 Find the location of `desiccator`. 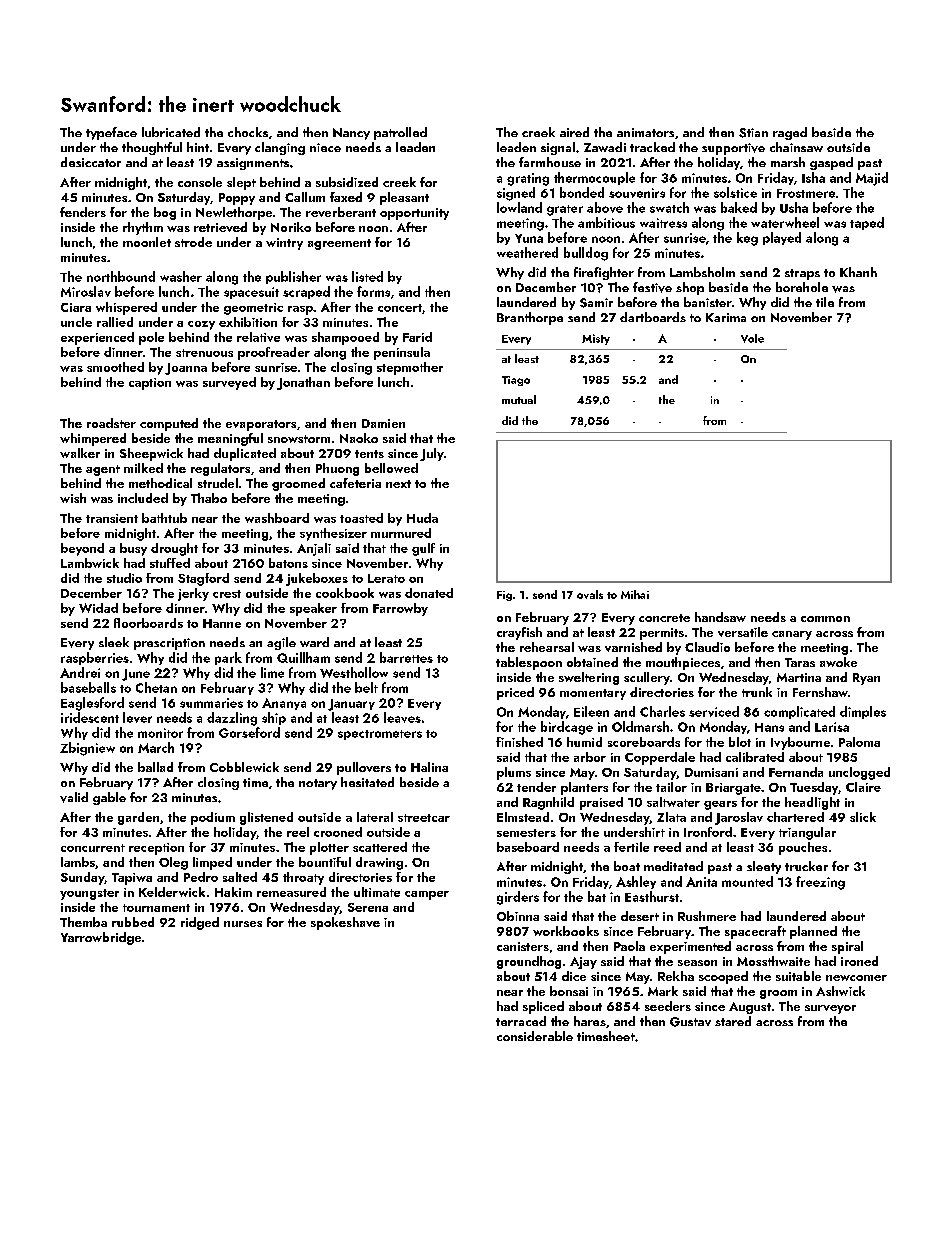

desiccator is located at coordinates (91, 162).
